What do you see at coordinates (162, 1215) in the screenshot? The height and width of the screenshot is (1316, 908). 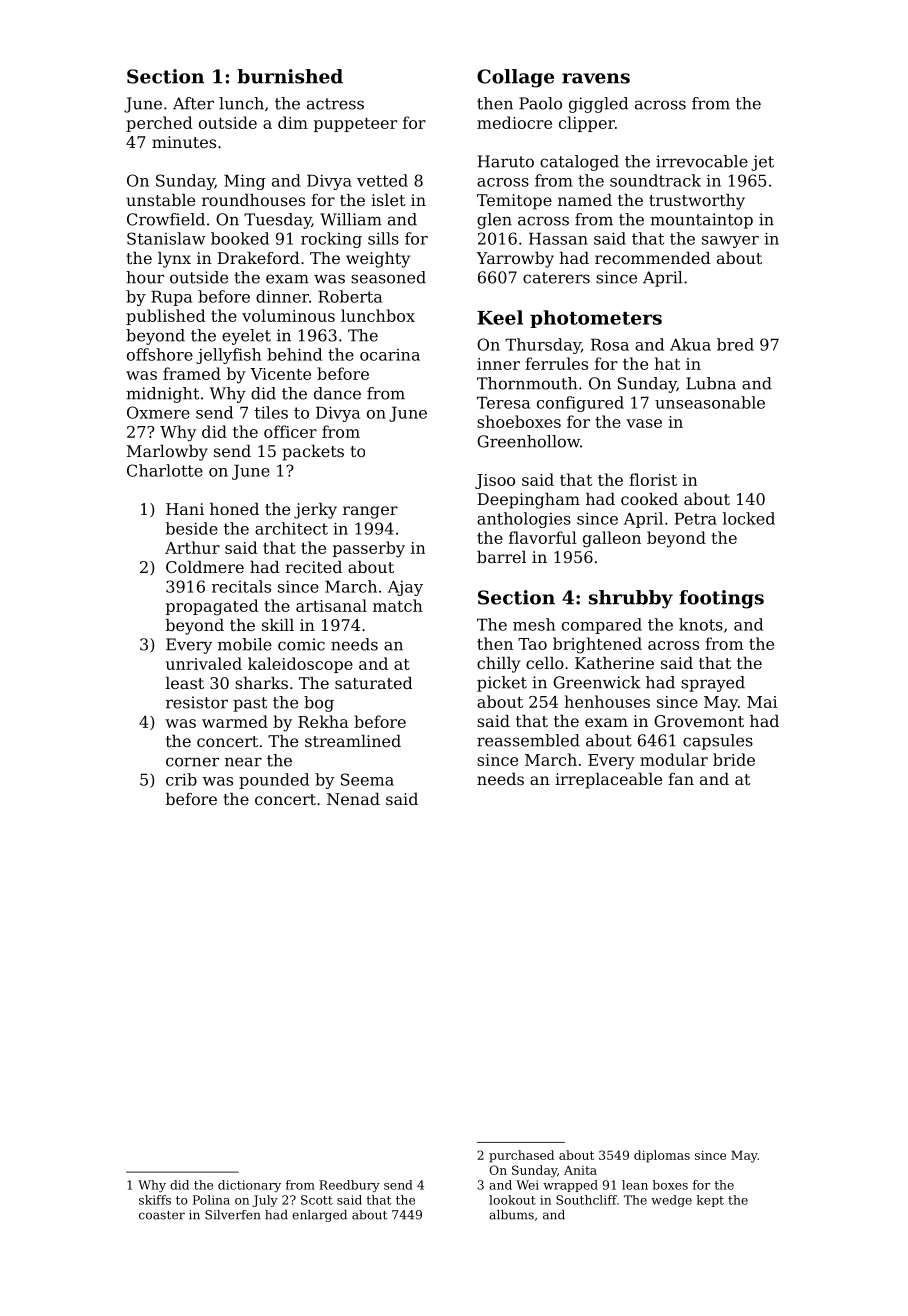 I see `coaster` at bounding box center [162, 1215].
